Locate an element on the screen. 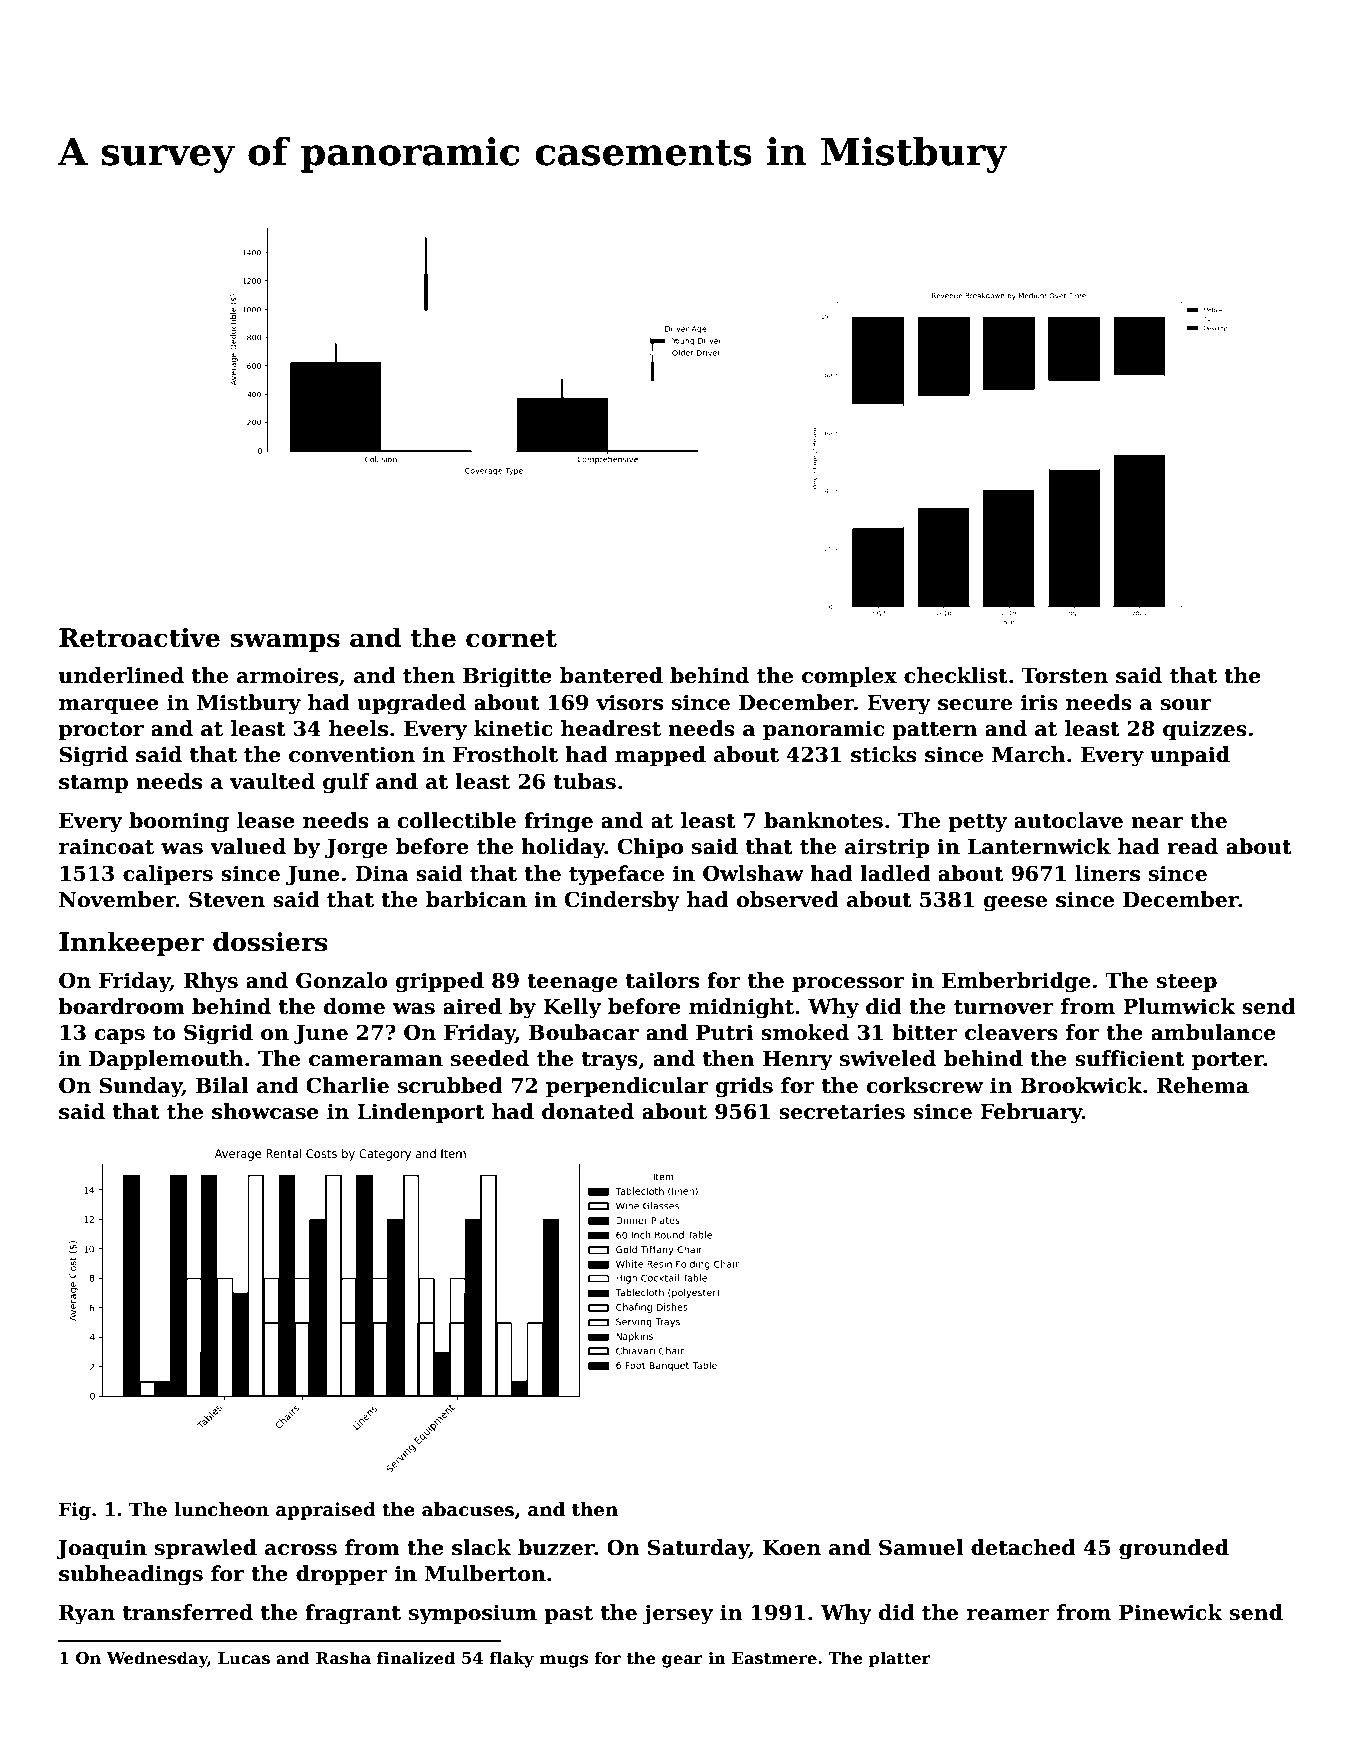 This screenshot has width=1359, height=1758. iris is located at coordinates (1039, 702).
